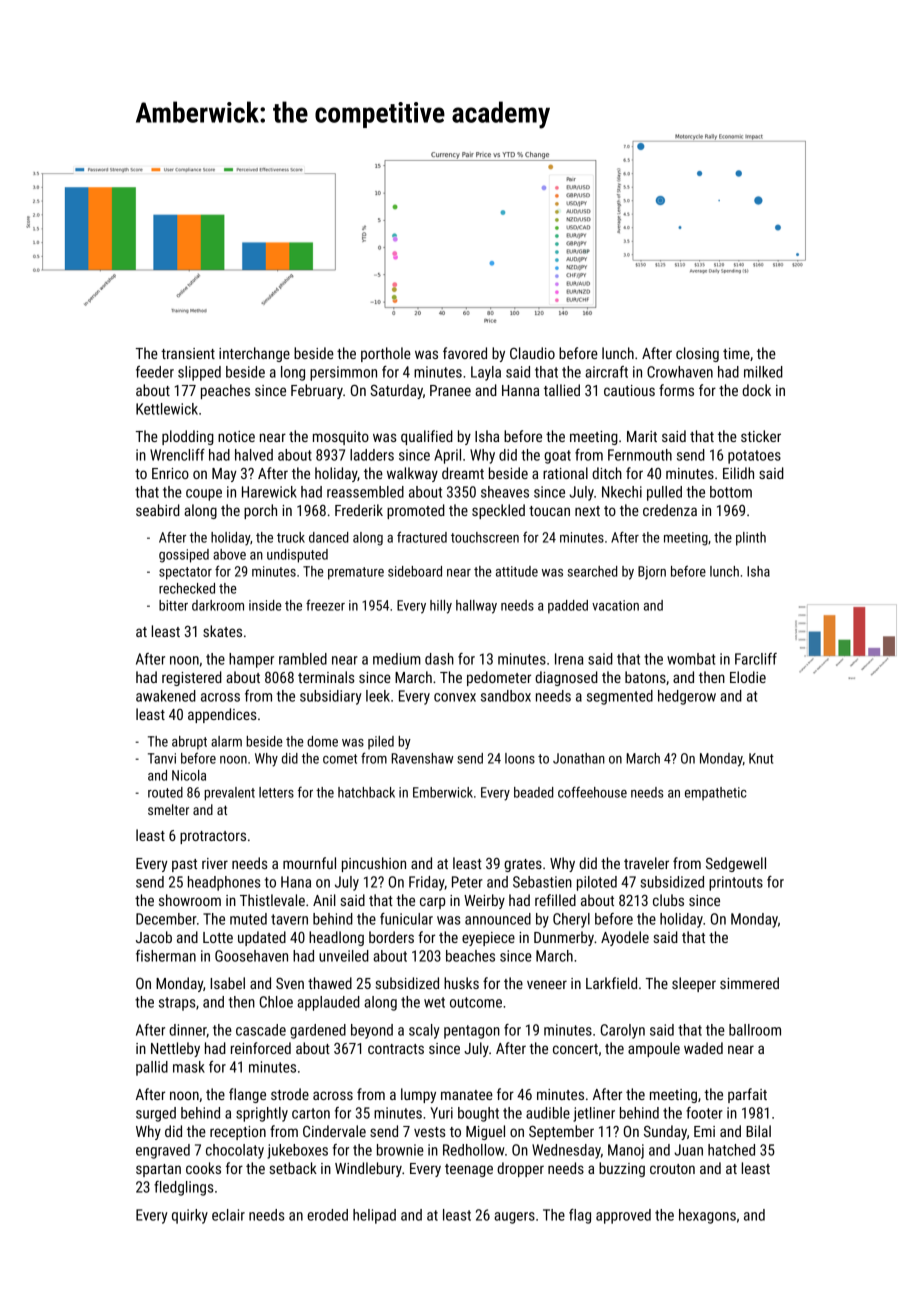 The height and width of the screenshot is (1311, 924). Describe the element at coordinates (309, 863) in the screenshot. I see `mournful` at that location.
